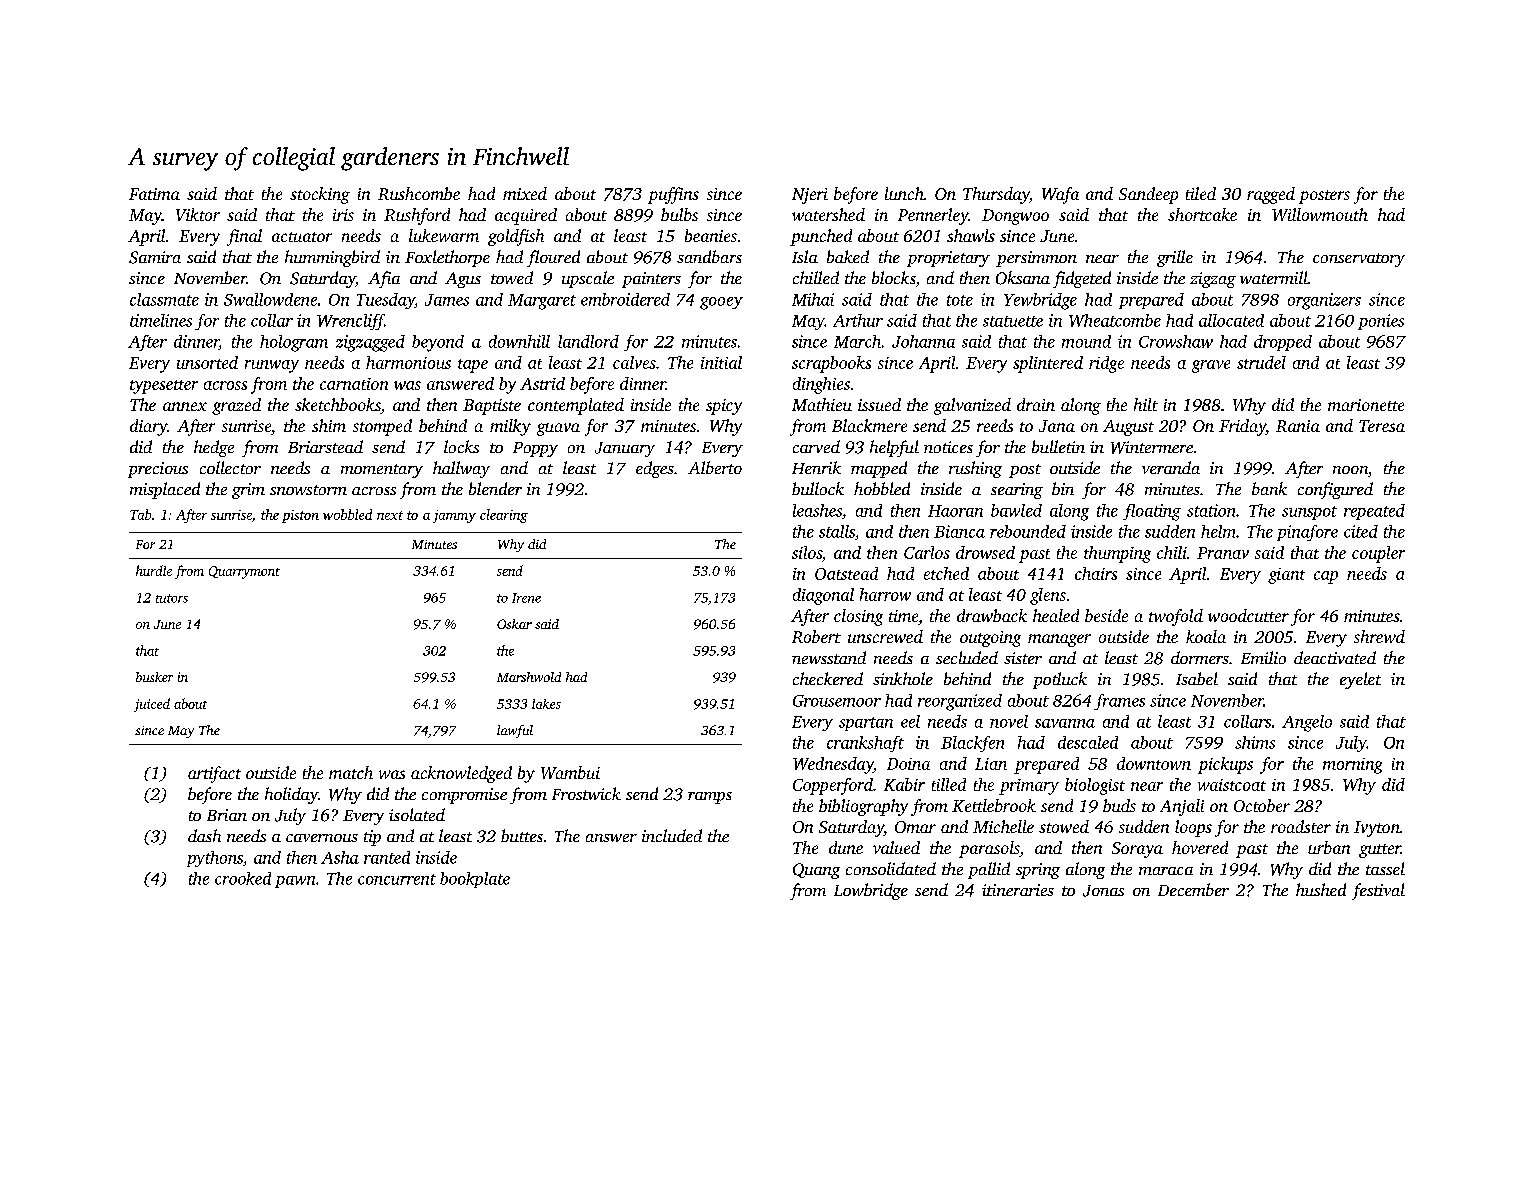 The height and width of the screenshot is (1186, 1534). I want to click on Quang, so click(816, 871).
